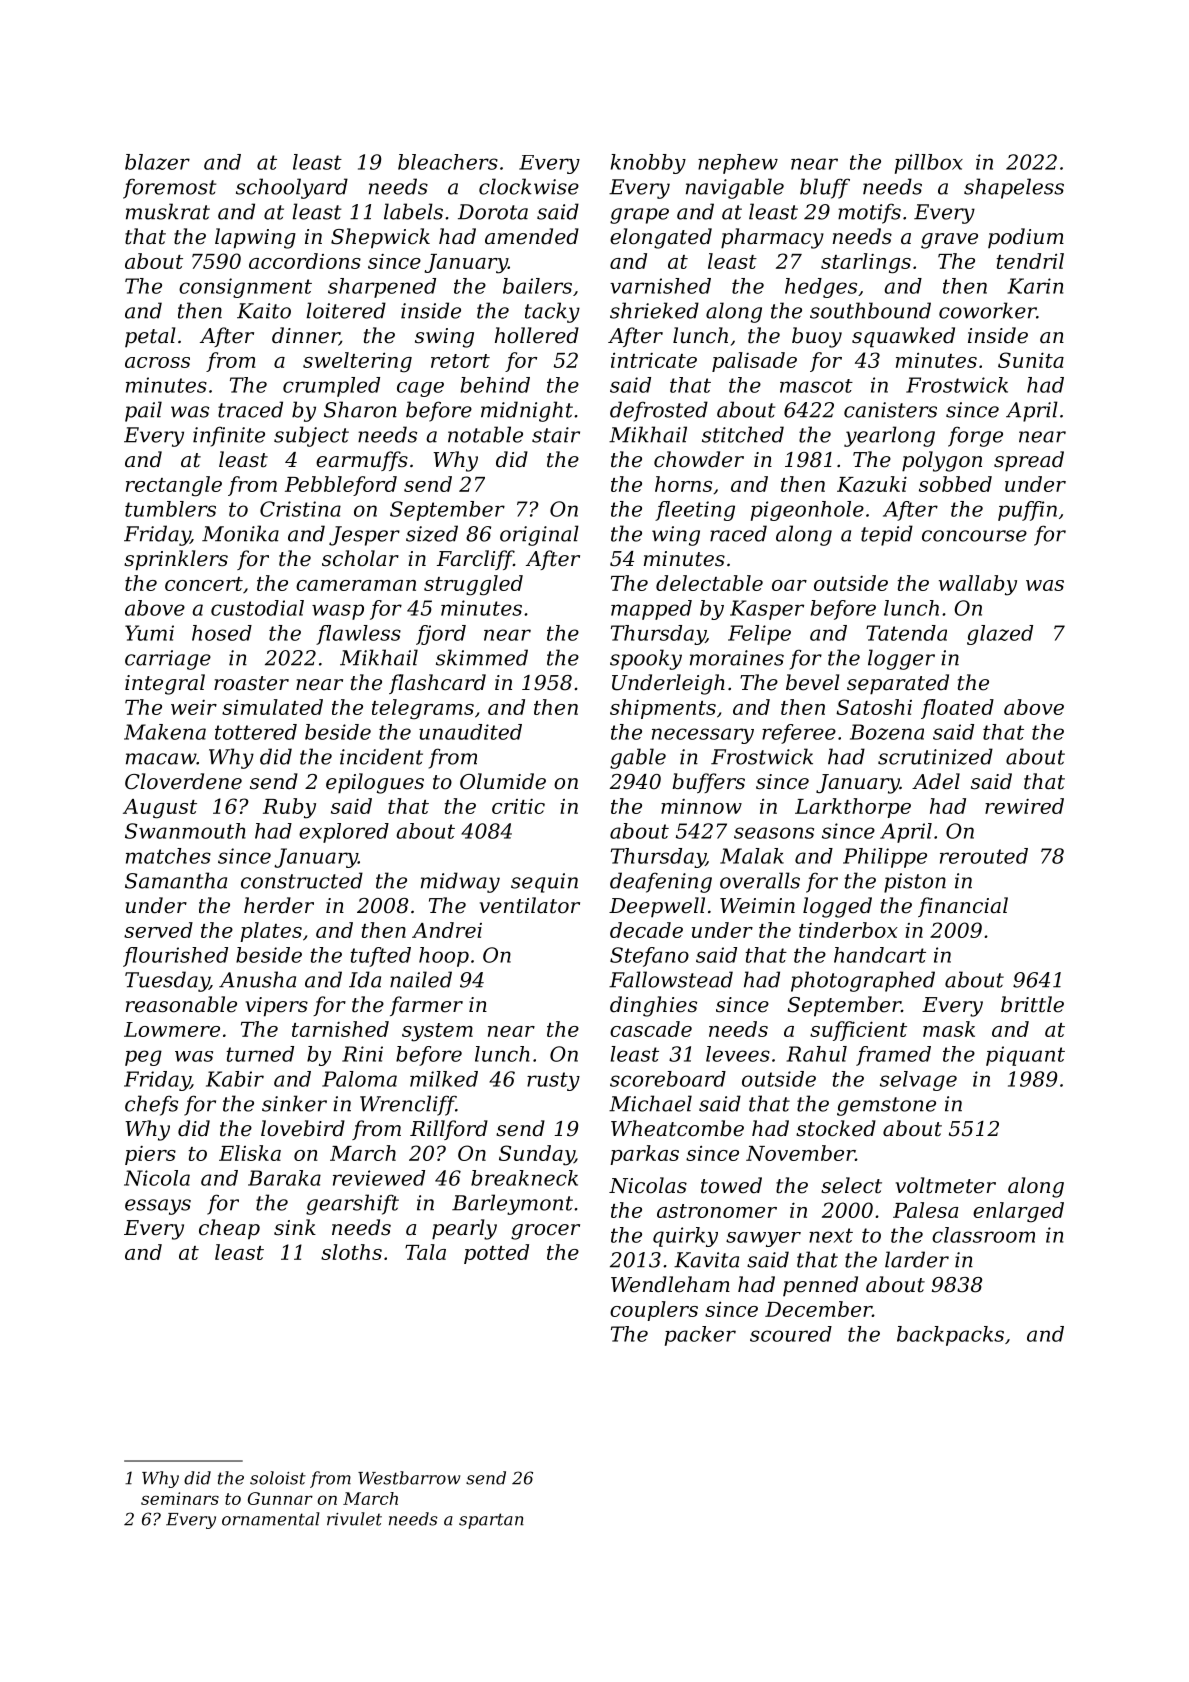  What do you see at coordinates (660, 286) in the page?
I see `varnished` at bounding box center [660, 286].
